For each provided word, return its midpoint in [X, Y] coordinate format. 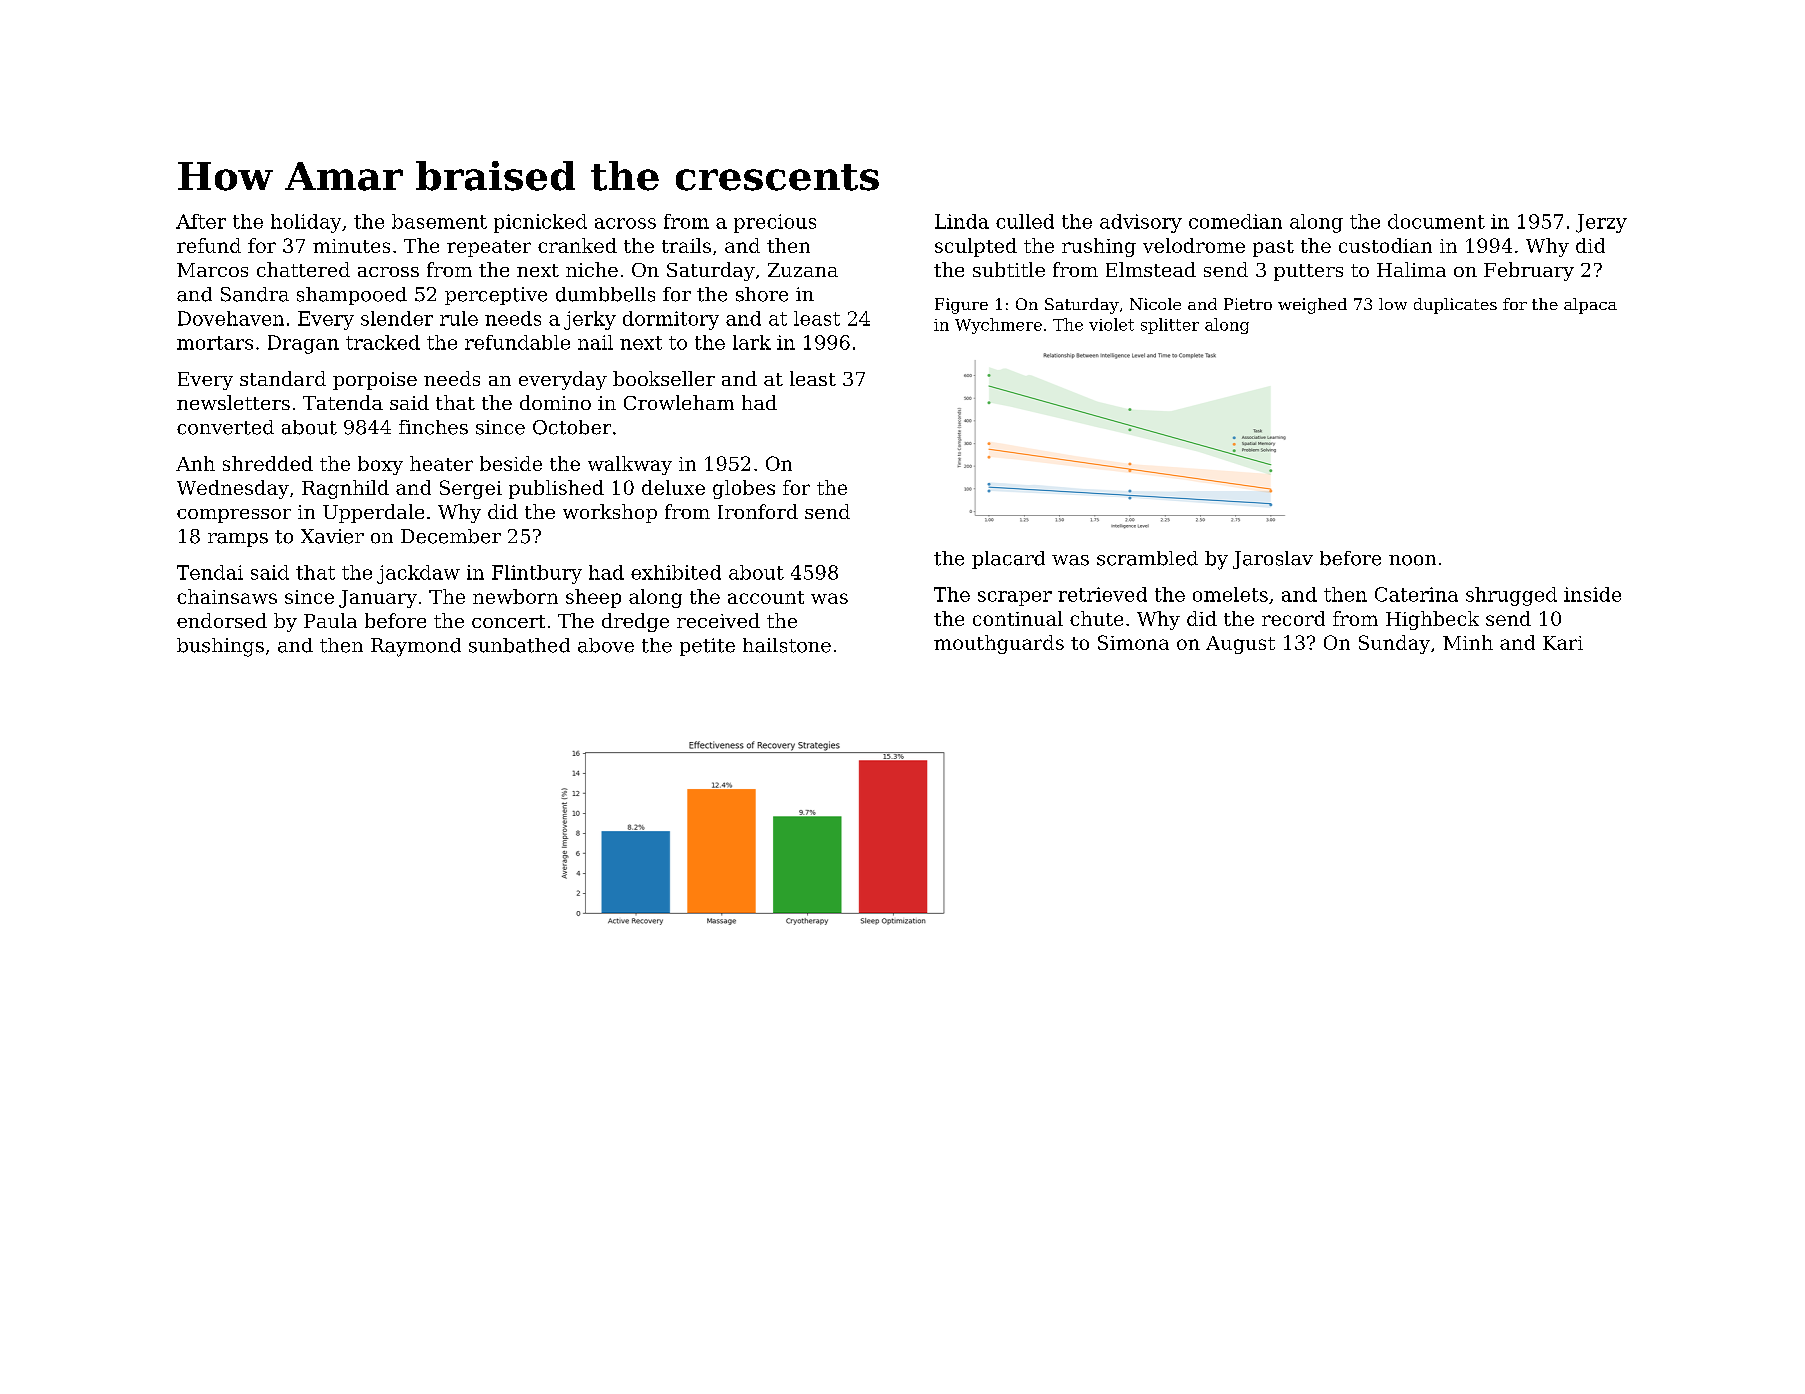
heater [441, 463]
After [201, 221]
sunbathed [519, 645]
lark [752, 342]
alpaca [1590, 306]
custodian [1385, 245]
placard [1008, 560]
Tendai [210, 572]
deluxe [673, 487]
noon [1412, 560]
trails [686, 245]
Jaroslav [1273, 560]
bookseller [664, 378]
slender [397, 318]
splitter [1170, 326]
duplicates [1455, 306]
